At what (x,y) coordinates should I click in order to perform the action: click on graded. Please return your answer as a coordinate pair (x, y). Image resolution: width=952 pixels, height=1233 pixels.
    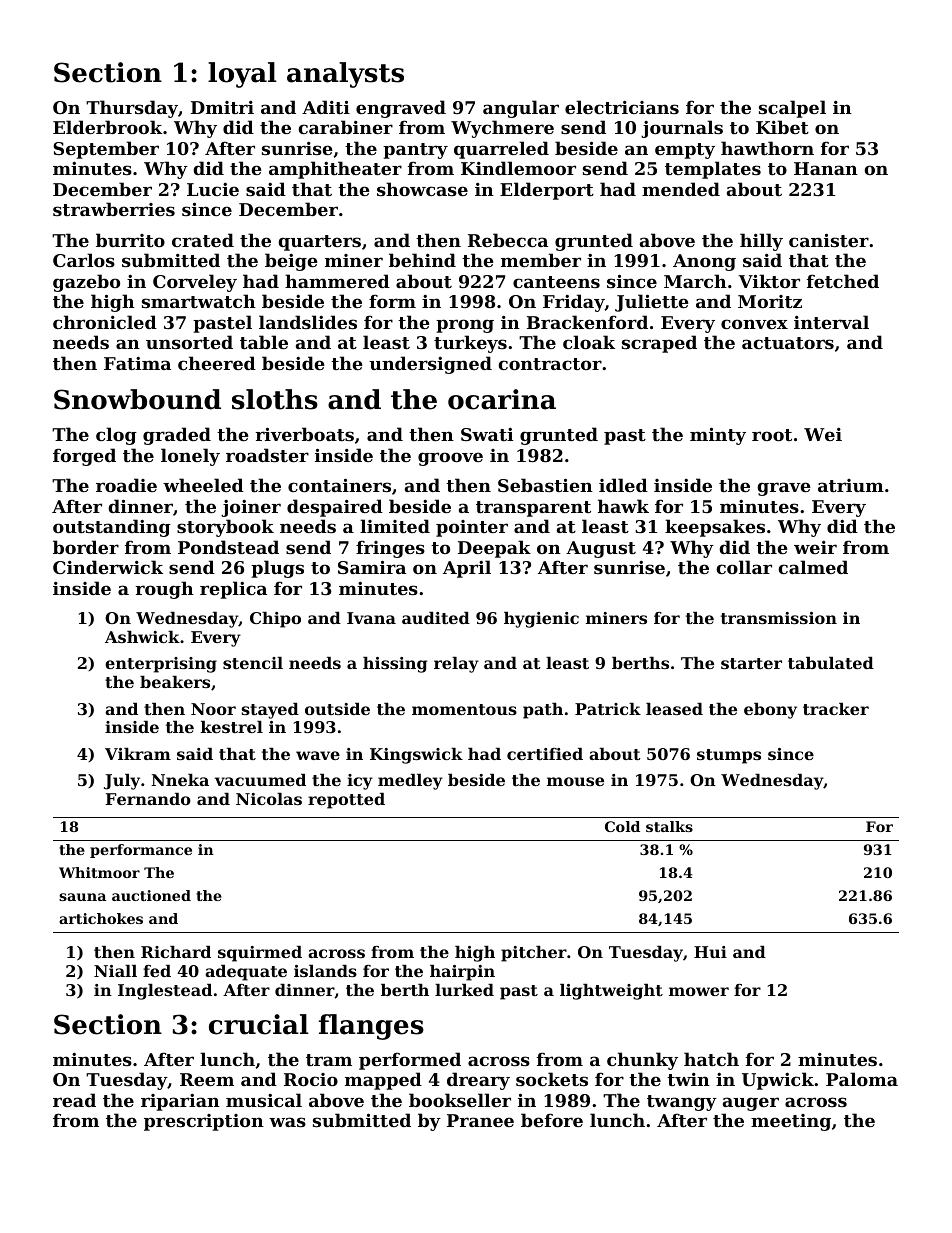
    Looking at the image, I should click on (177, 436).
